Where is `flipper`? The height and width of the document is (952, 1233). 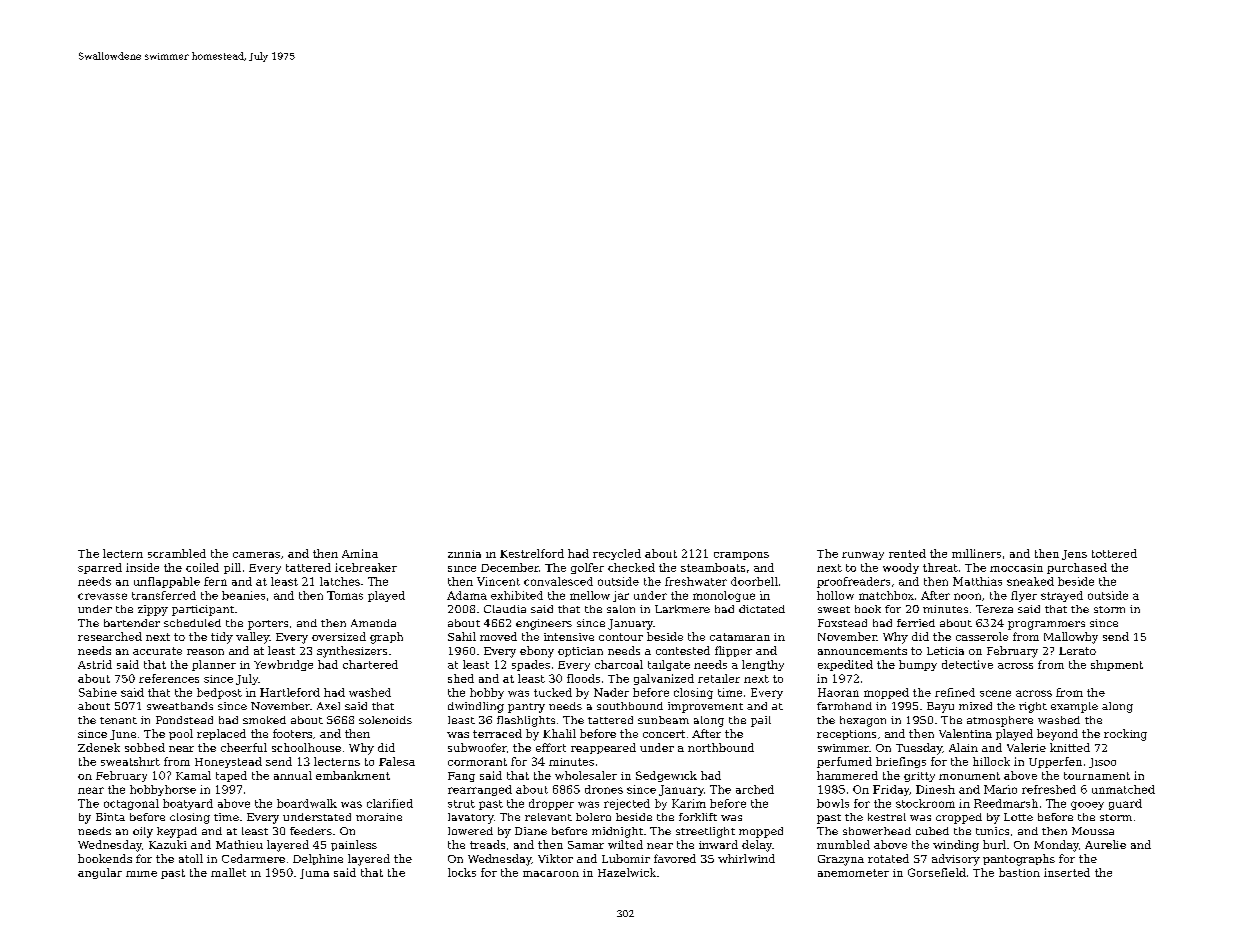
flipper is located at coordinates (733, 651).
